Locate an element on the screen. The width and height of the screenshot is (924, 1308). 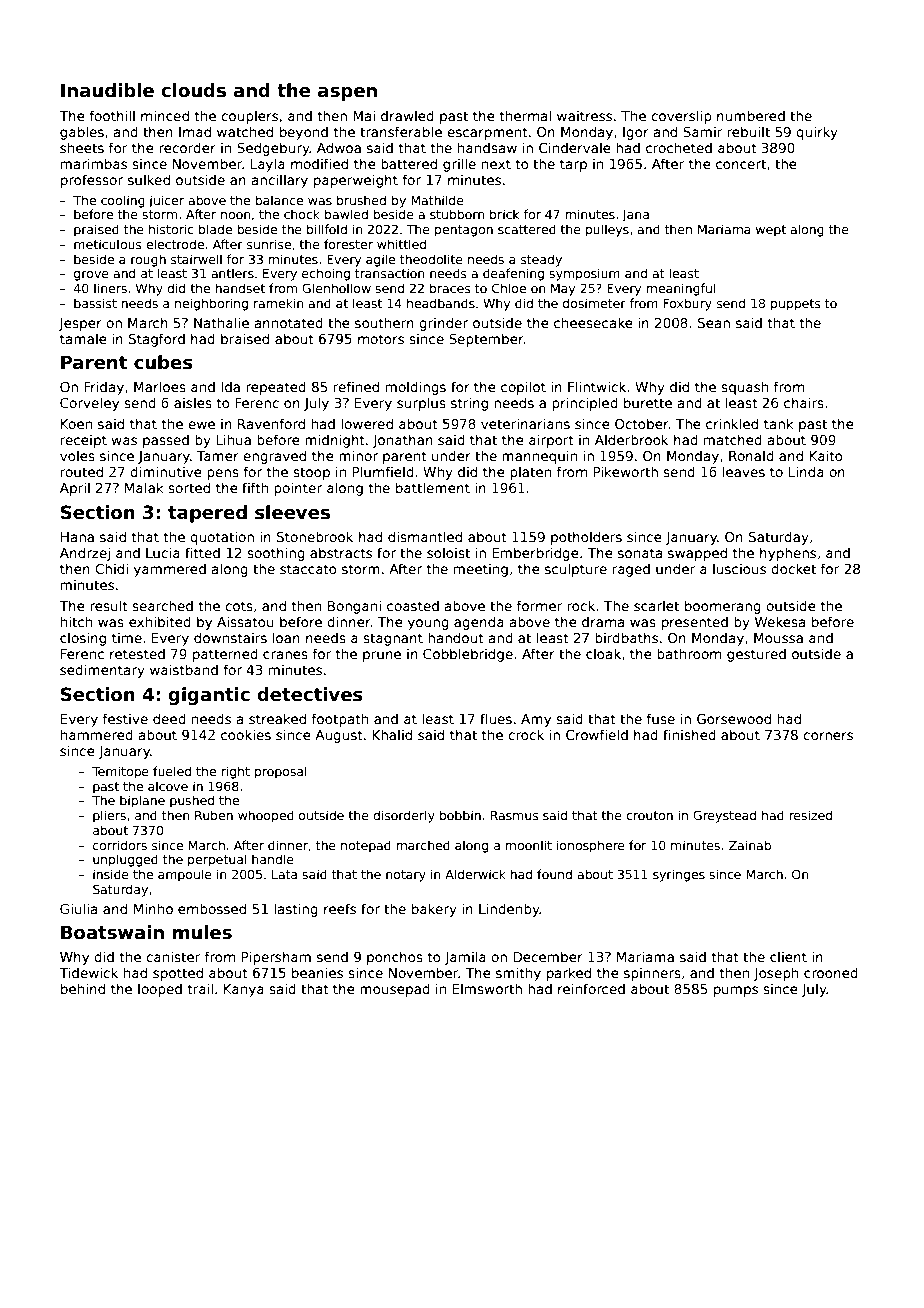
meaningful is located at coordinates (680, 289).
